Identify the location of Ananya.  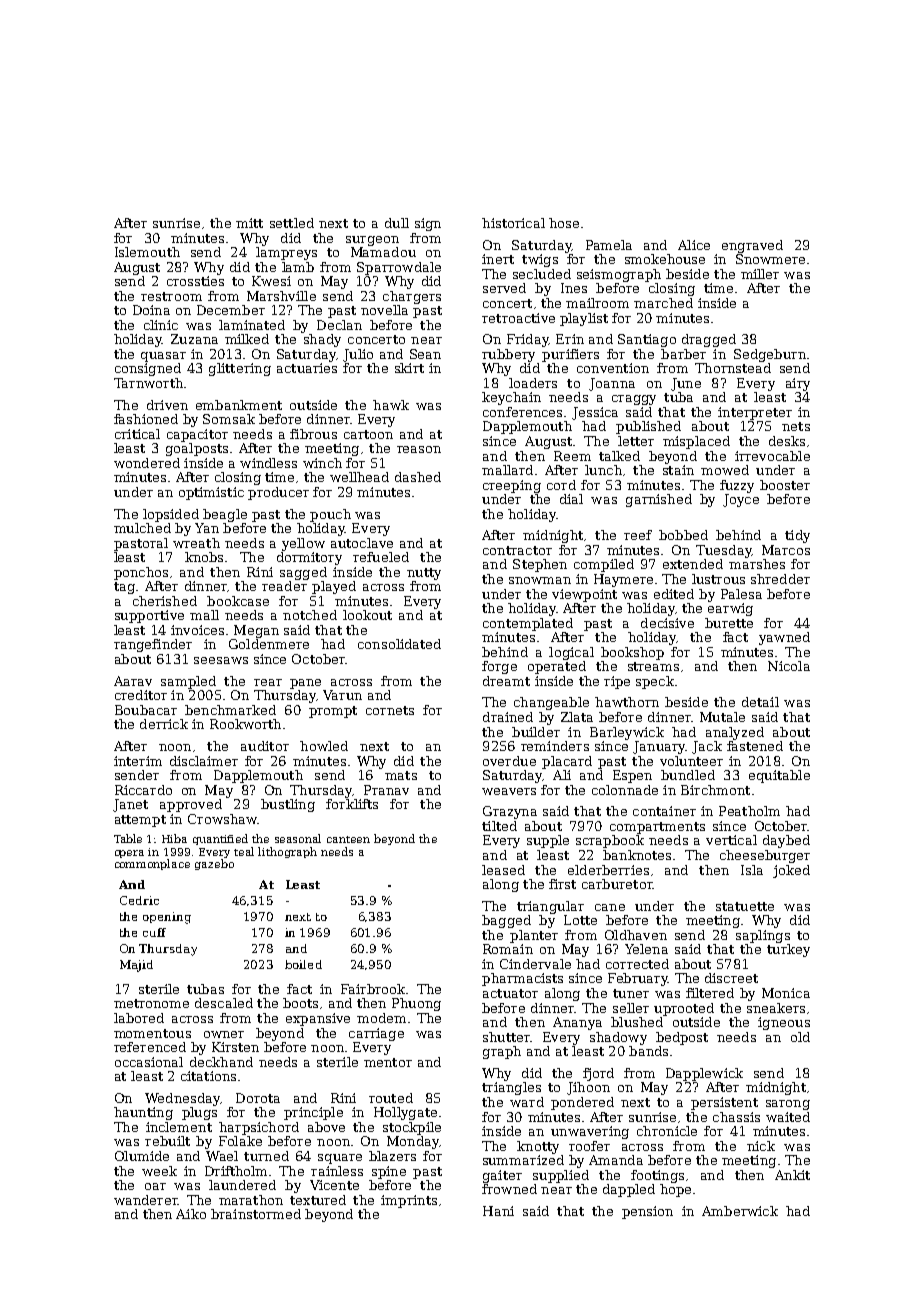
(577, 1023).
